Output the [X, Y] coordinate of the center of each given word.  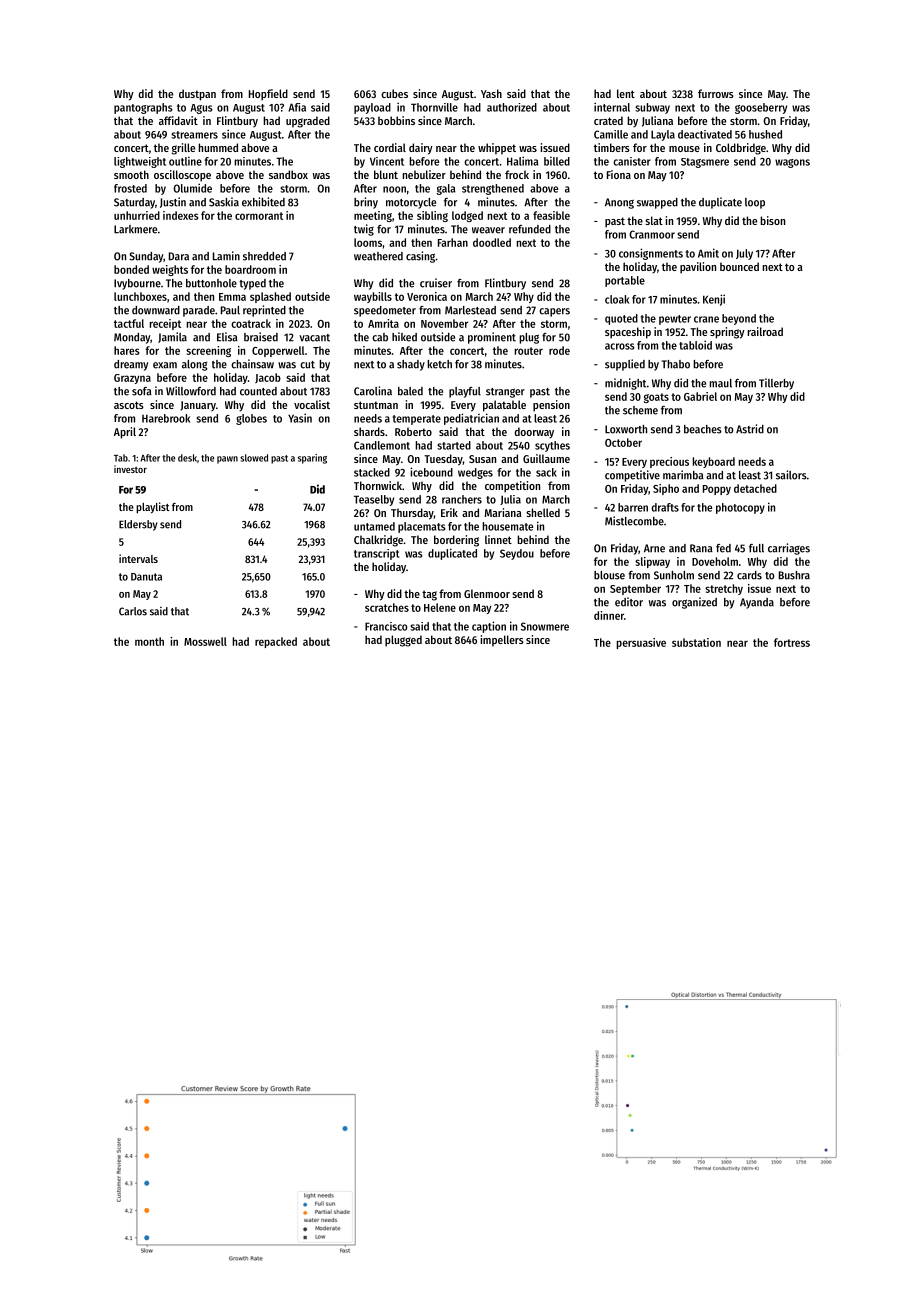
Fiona [619, 174]
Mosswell [205, 641]
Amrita [383, 323]
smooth [131, 174]
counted [258, 391]
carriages [789, 549]
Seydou [517, 554]
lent [626, 93]
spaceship [628, 333]
